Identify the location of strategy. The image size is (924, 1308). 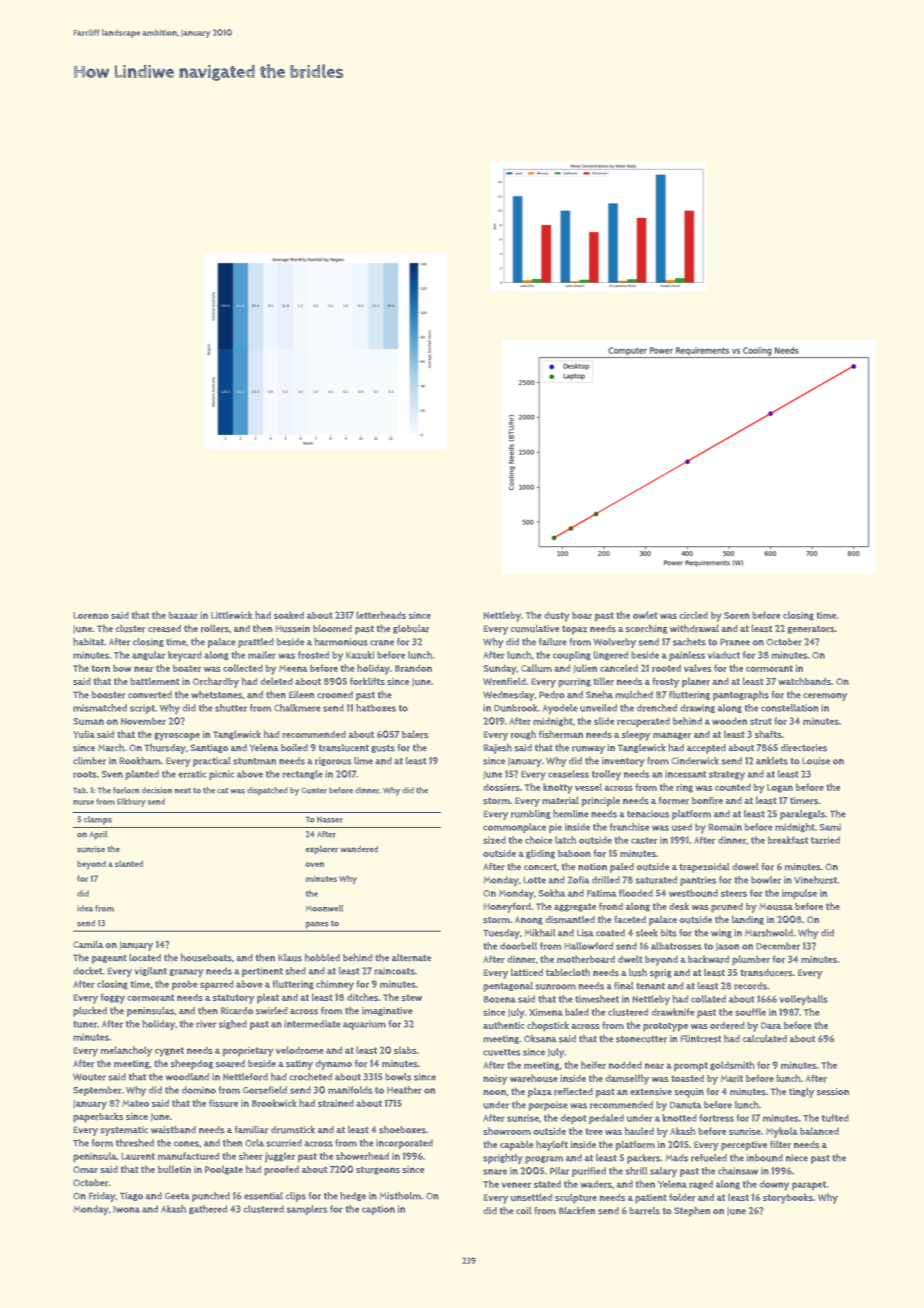
(727, 775).
